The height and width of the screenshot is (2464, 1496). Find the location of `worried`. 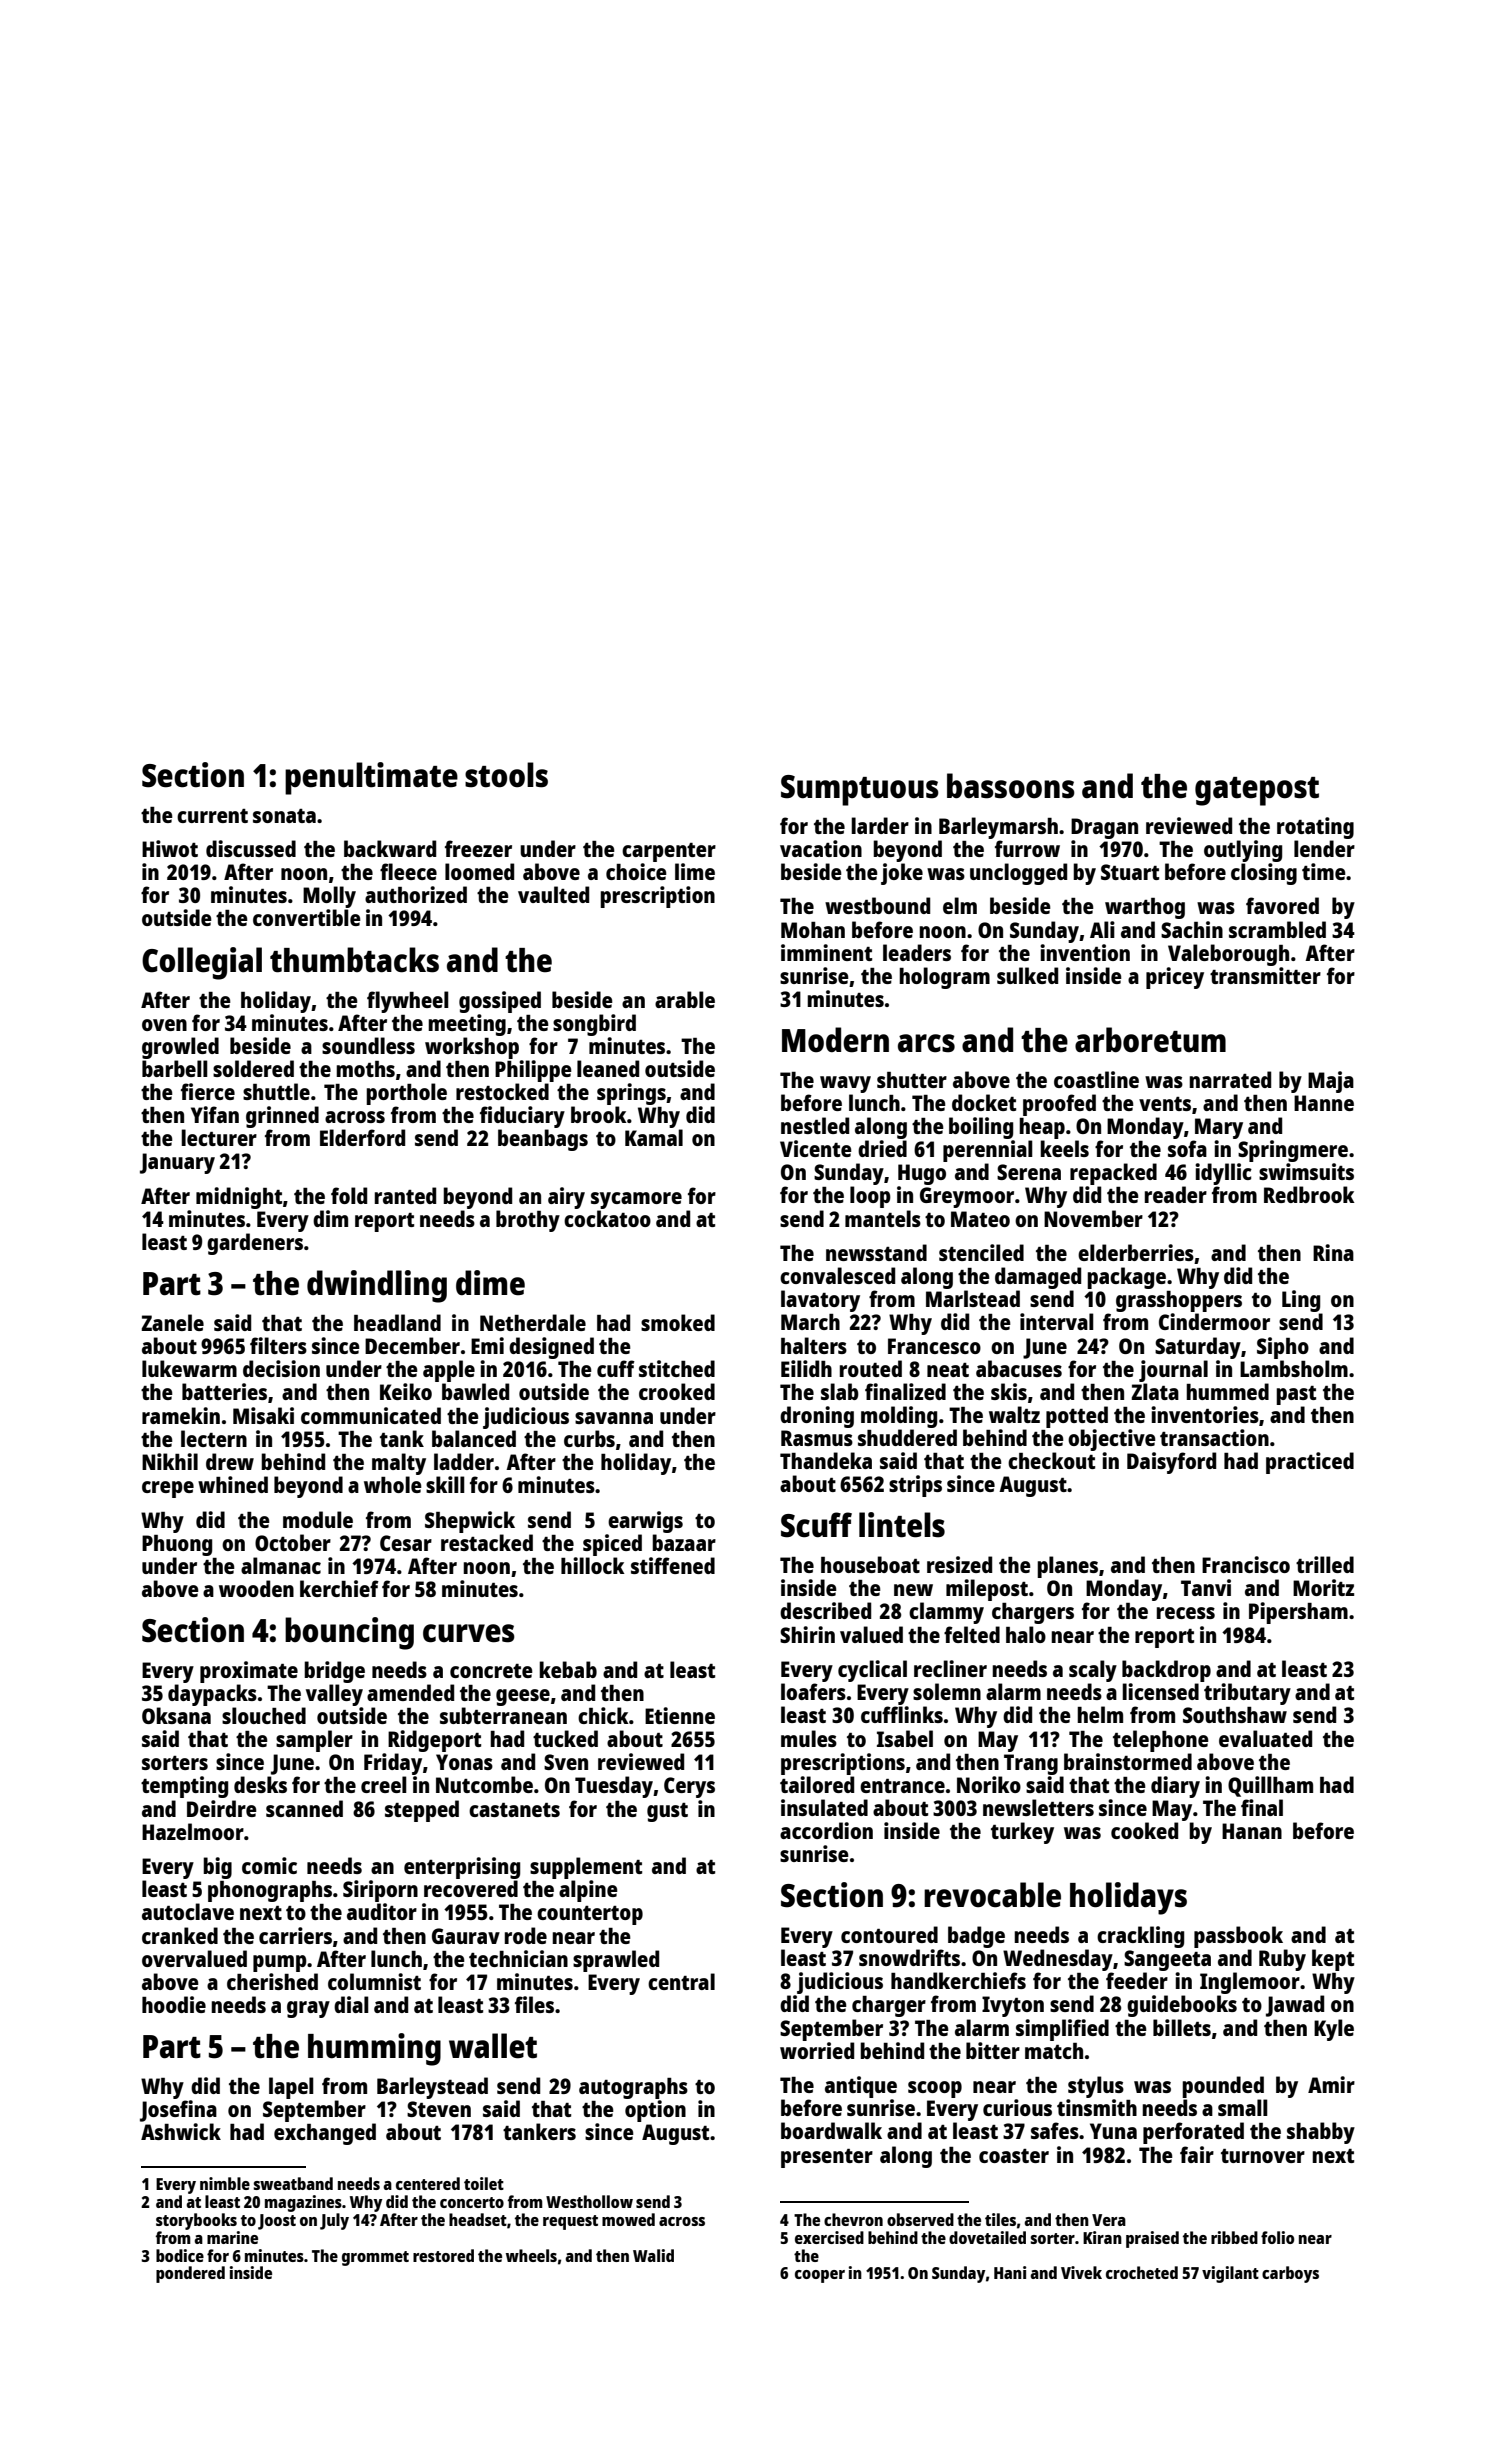

worried is located at coordinates (817, 2050).
